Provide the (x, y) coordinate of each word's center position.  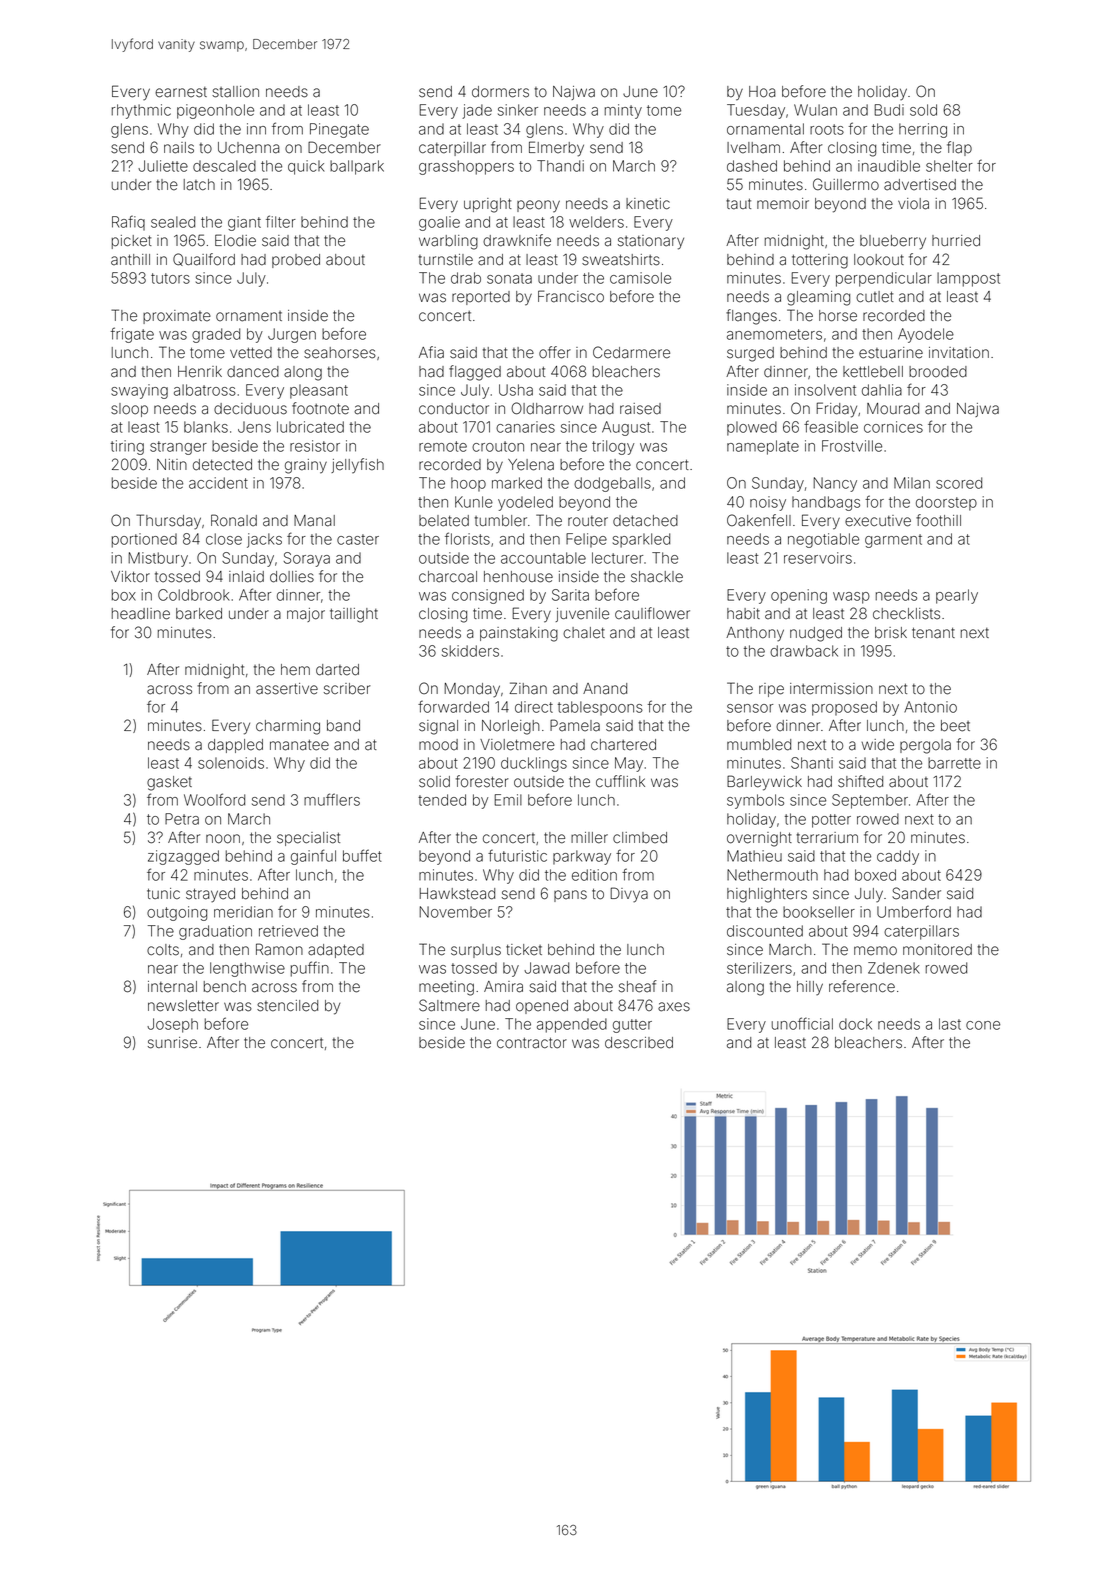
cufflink (620, 781)
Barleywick (764, 783)
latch (199, 185)
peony (538, 206)
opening (799, 596)
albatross (205, 390)
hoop (468, 484)
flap (959, 148)
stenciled (287, 1006)
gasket (169, 783)
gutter (632, 1026)
